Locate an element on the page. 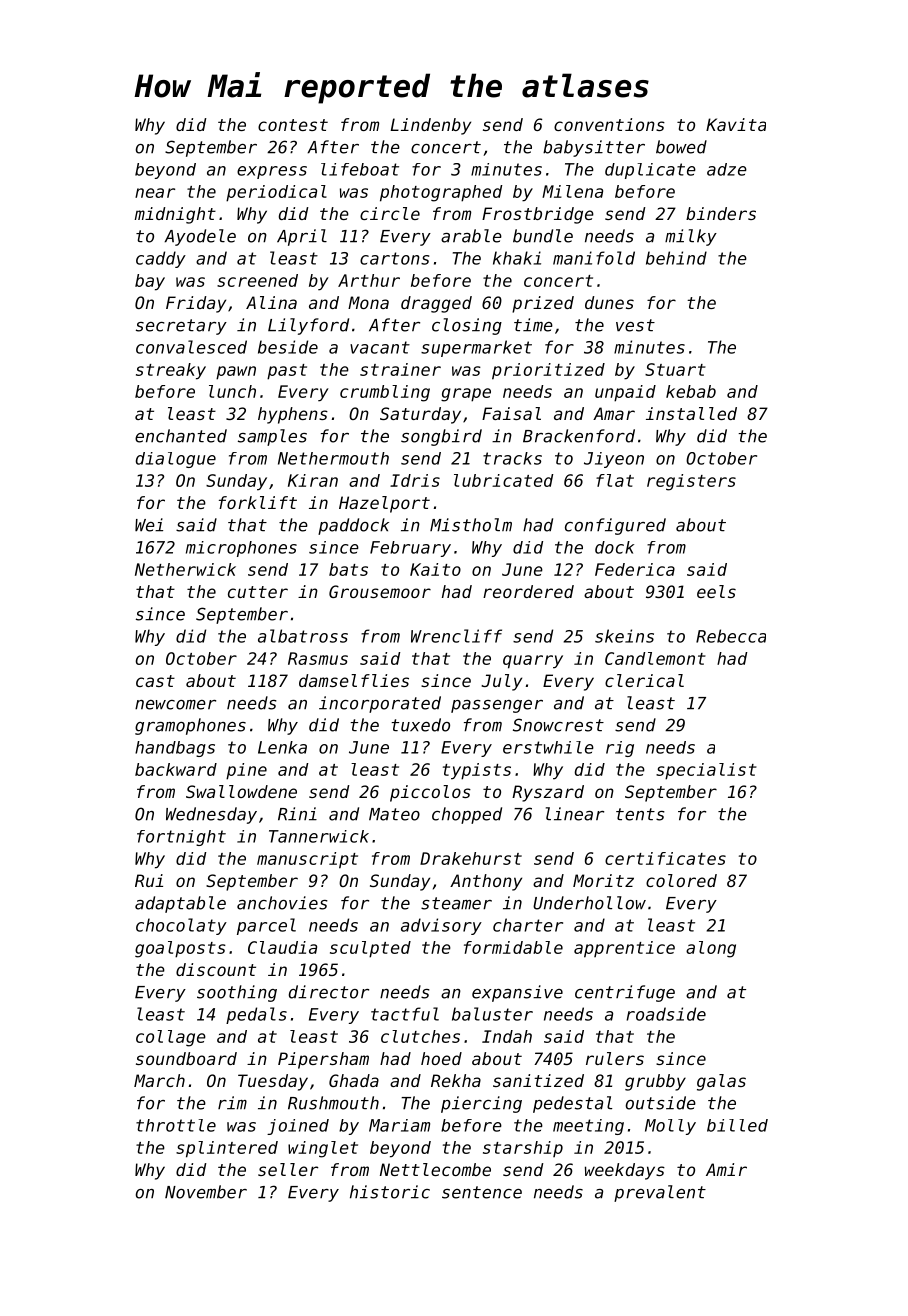 The image size is (908, 1316). collage is located at coordinates (171, 1038).
